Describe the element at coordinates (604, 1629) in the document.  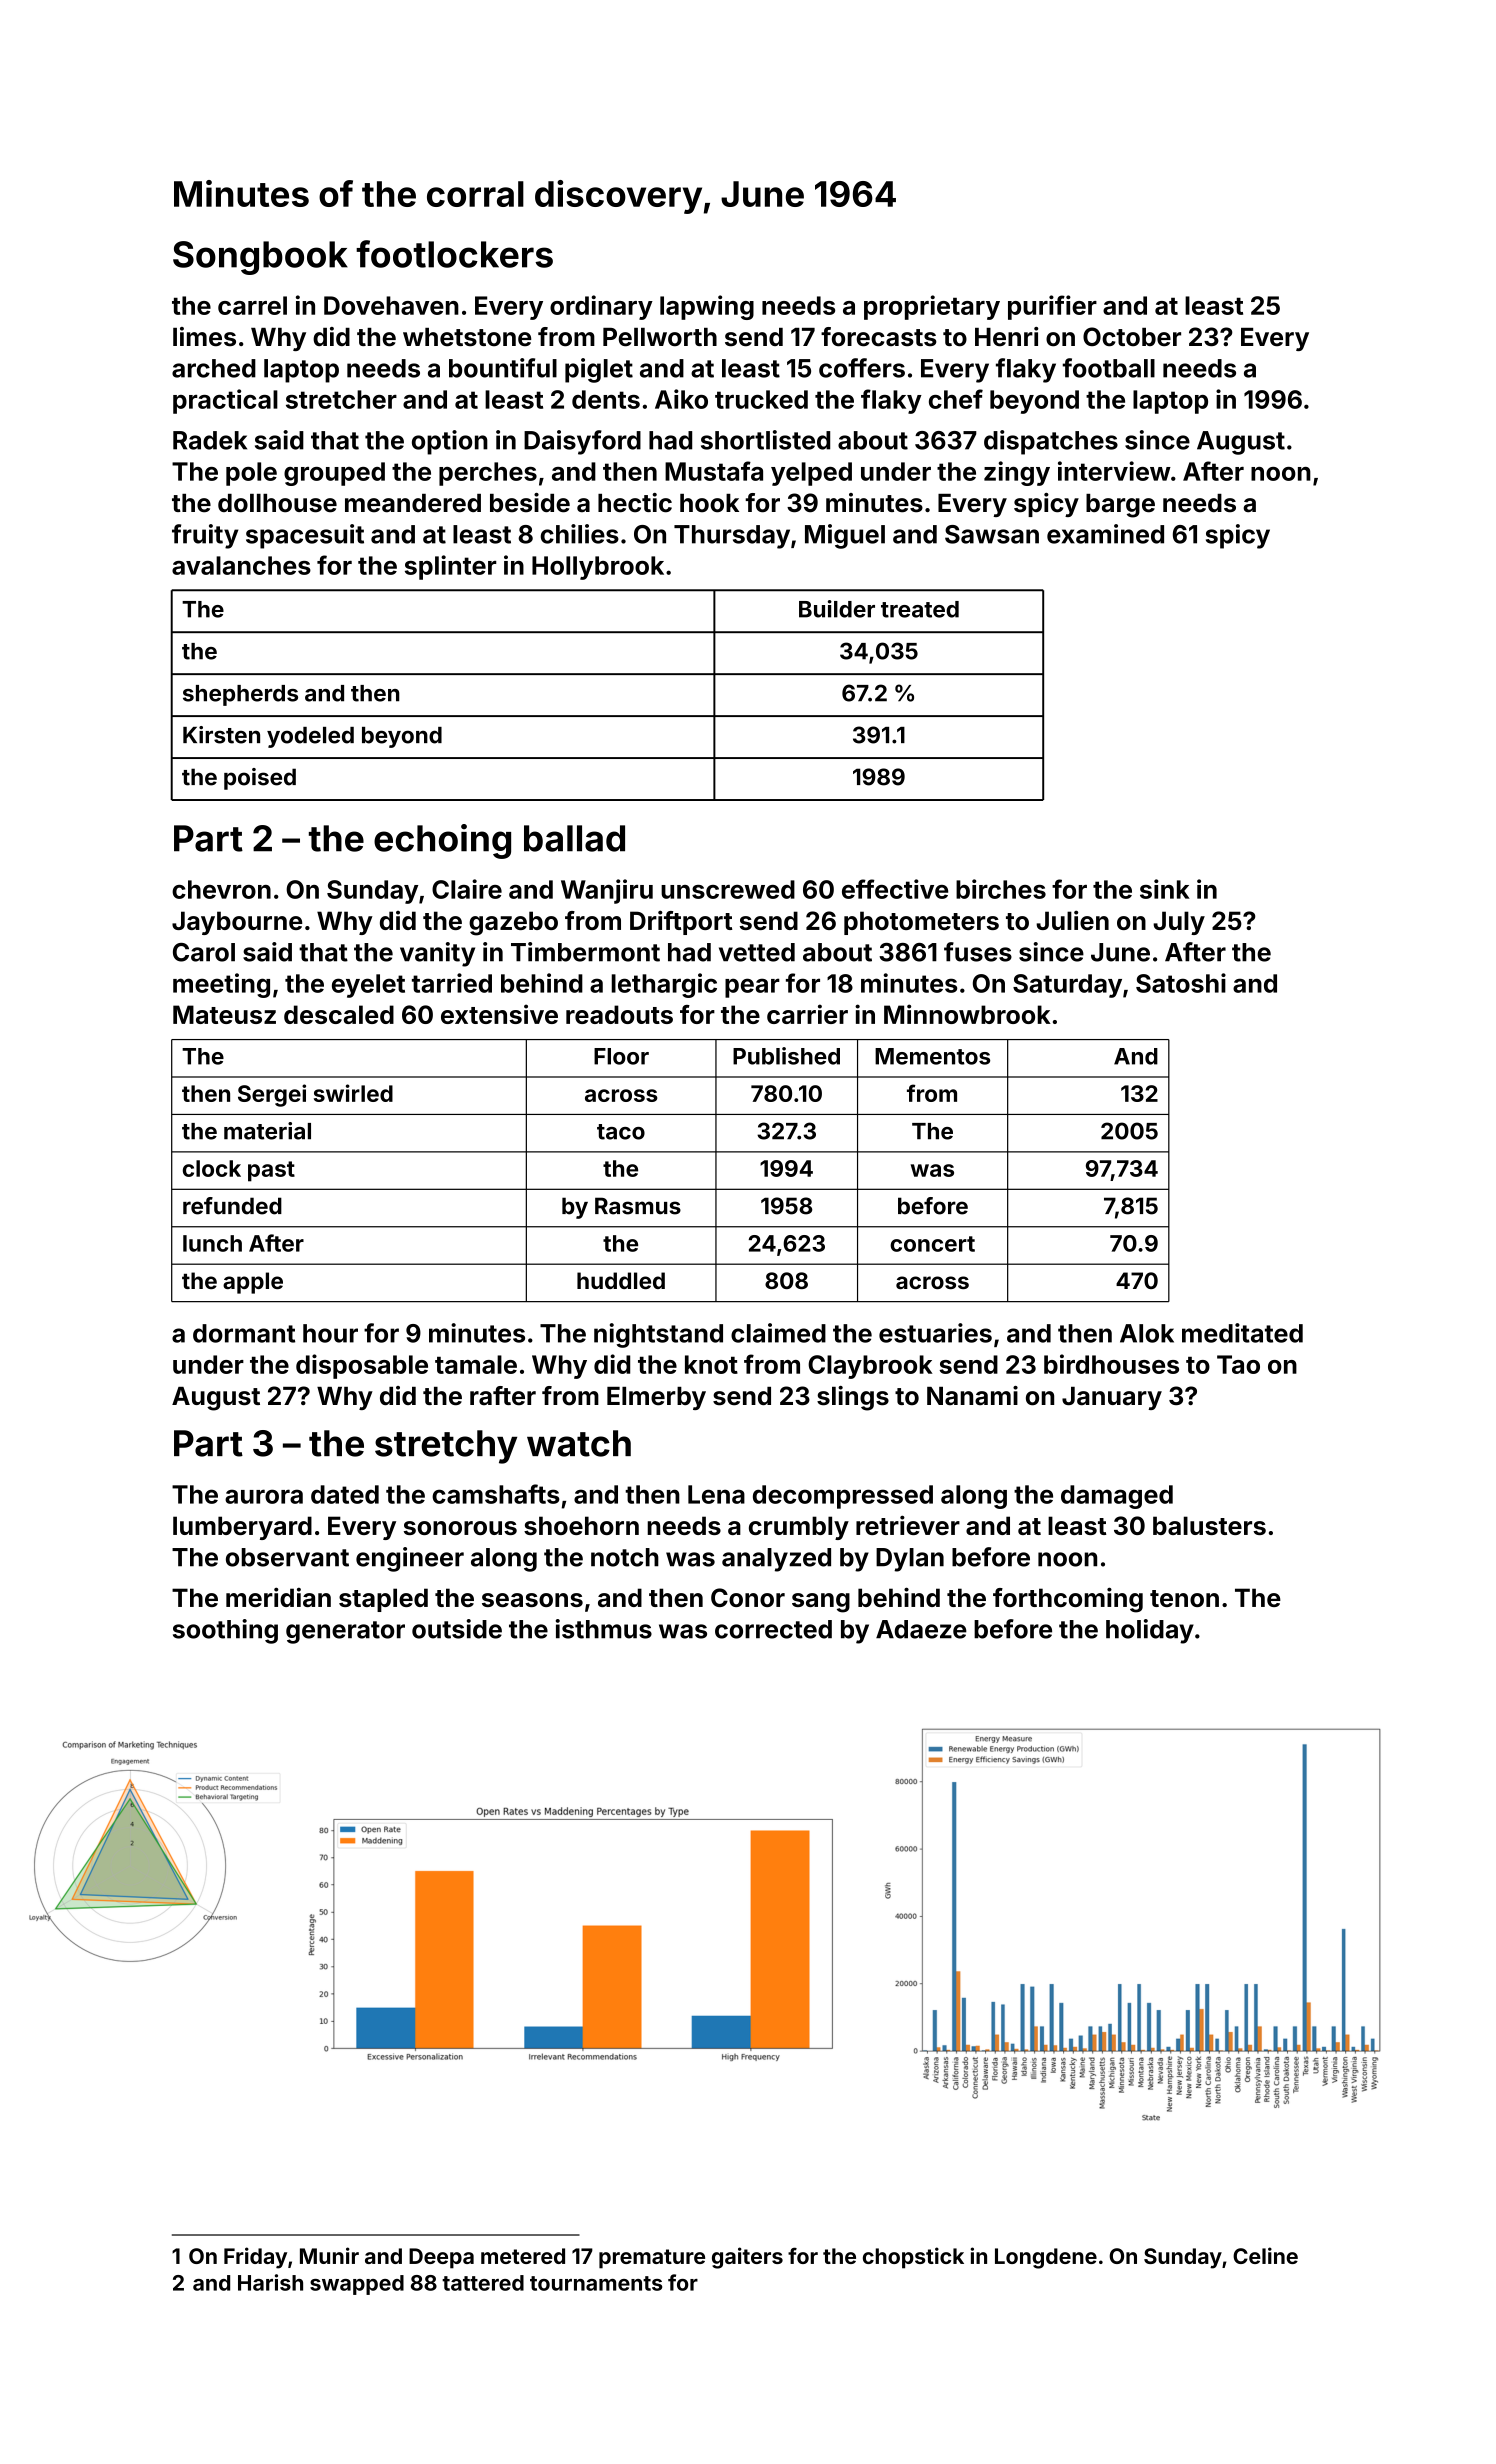
I see `isthmus` at that location.
